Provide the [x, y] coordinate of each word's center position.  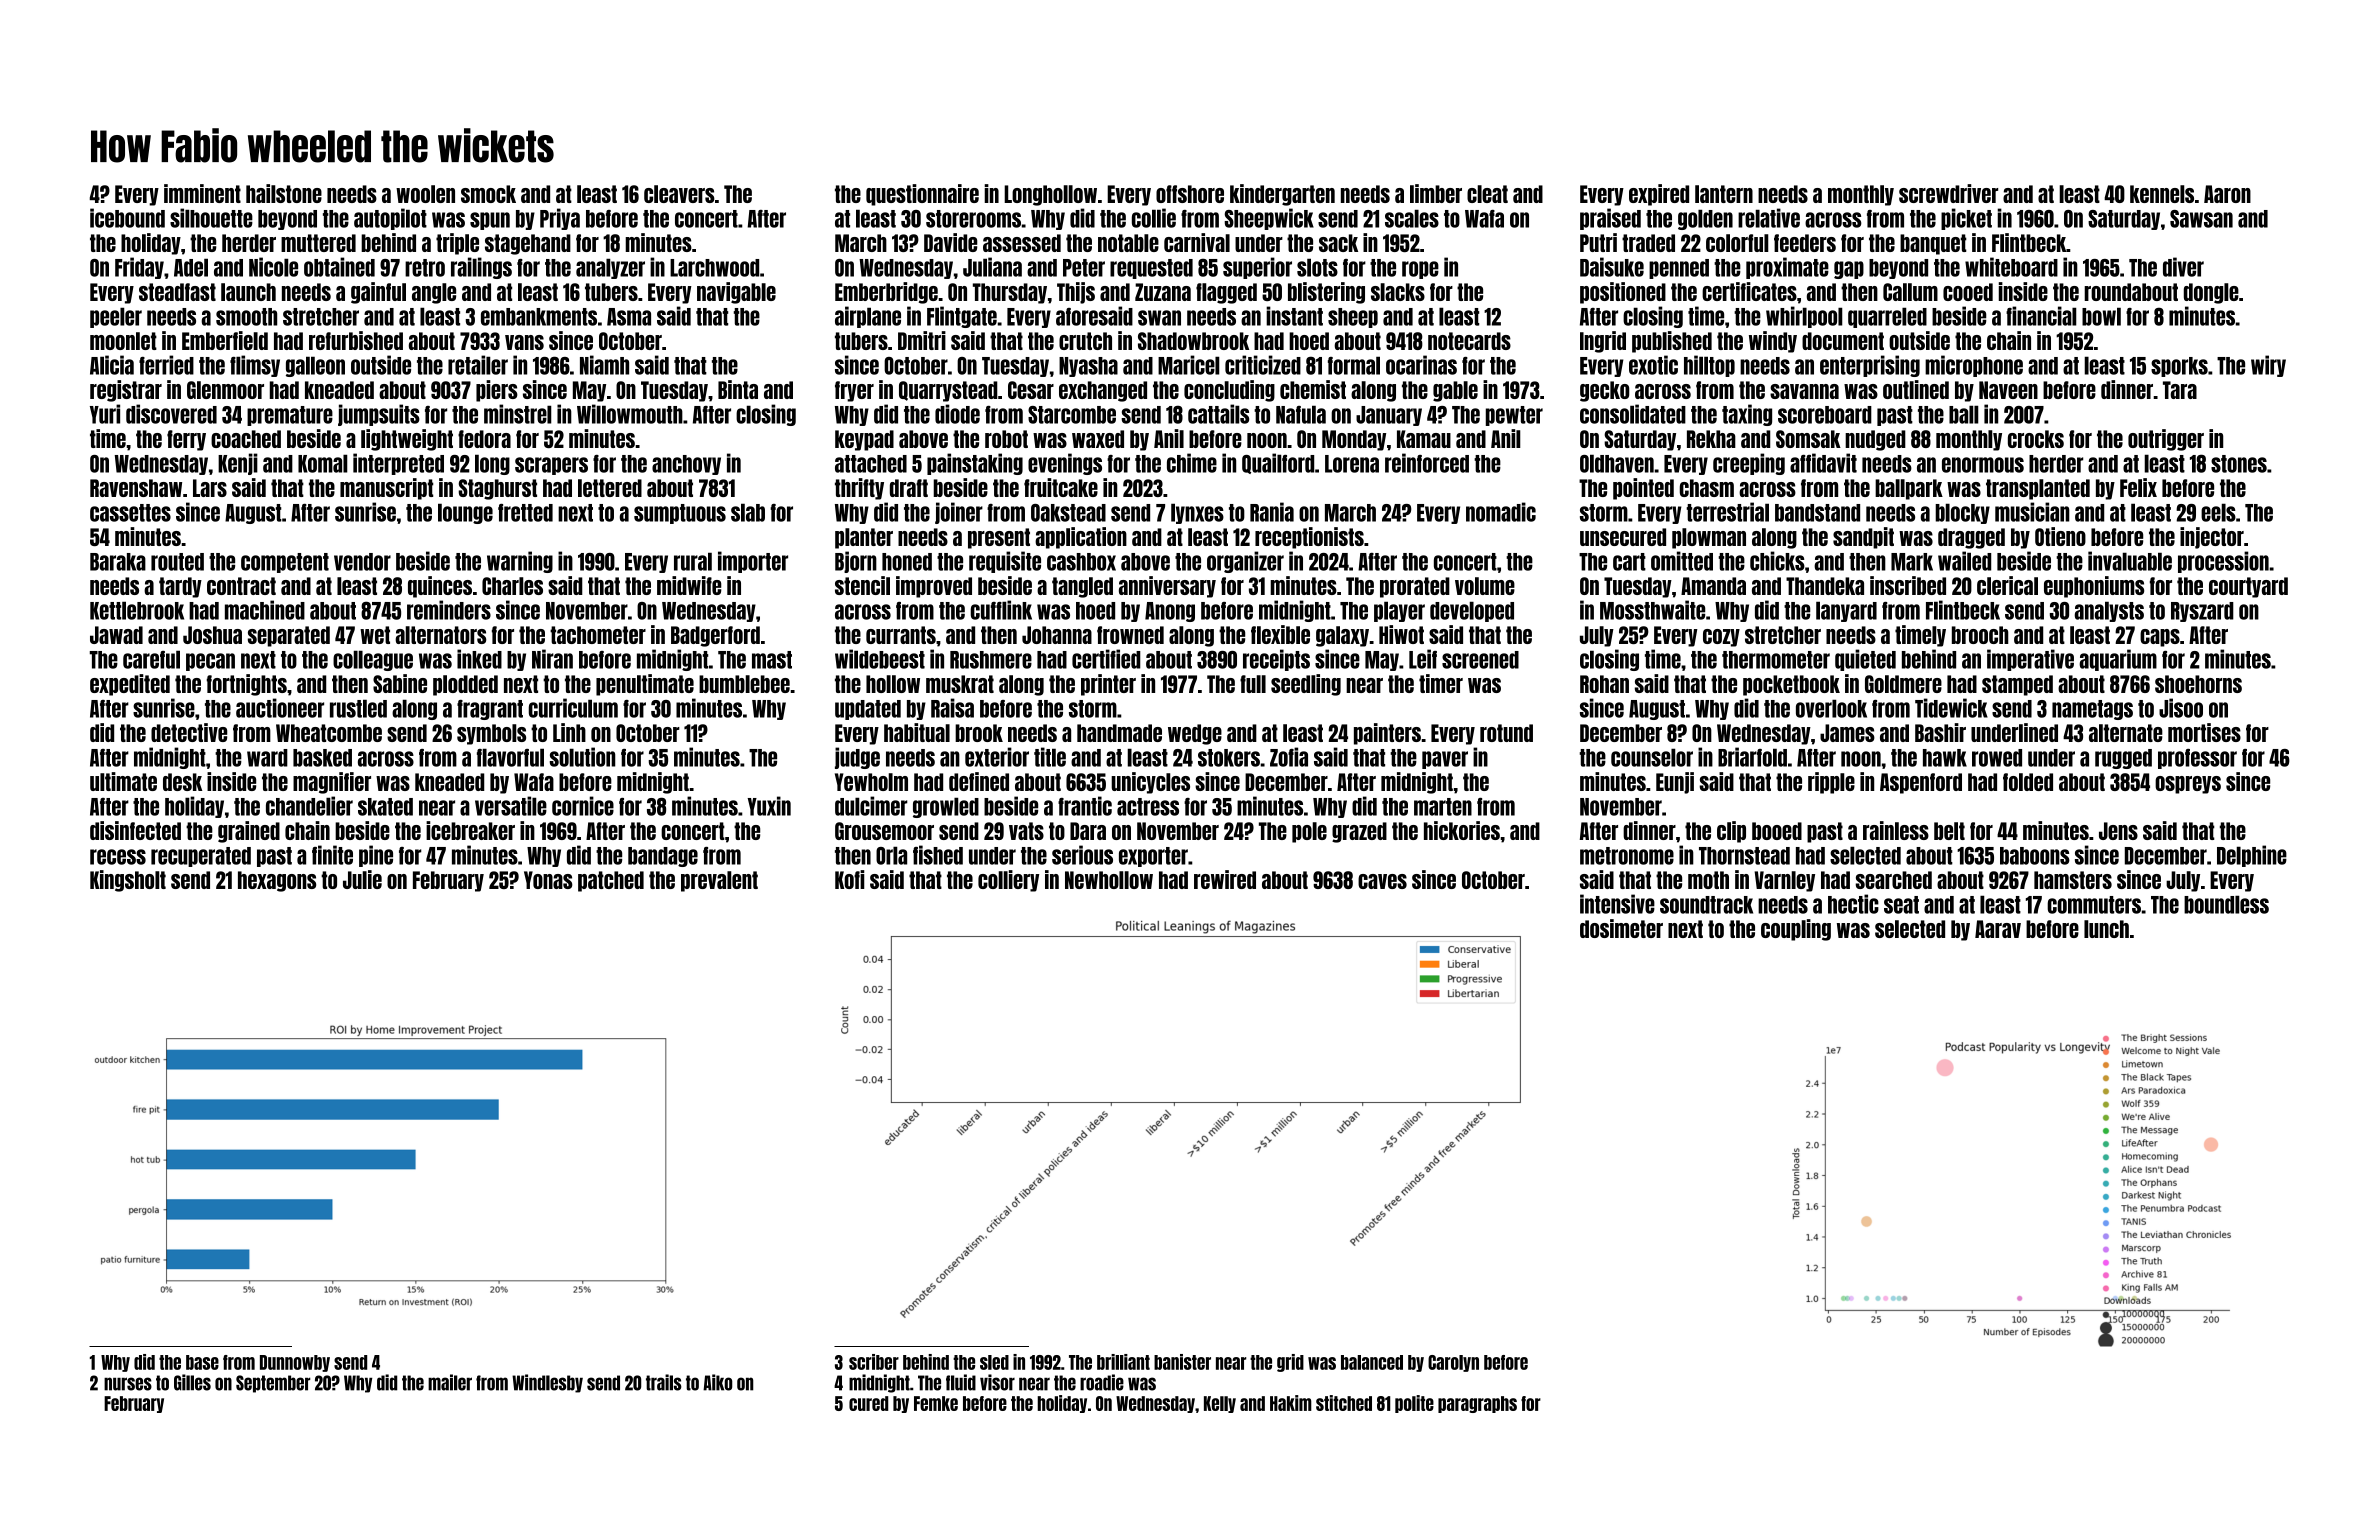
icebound [127, 218]
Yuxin [769, 806]
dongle [2211, 293]
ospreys [2188, 785]
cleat [1487, 194]
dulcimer [871, 806]
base [202, 1362]
